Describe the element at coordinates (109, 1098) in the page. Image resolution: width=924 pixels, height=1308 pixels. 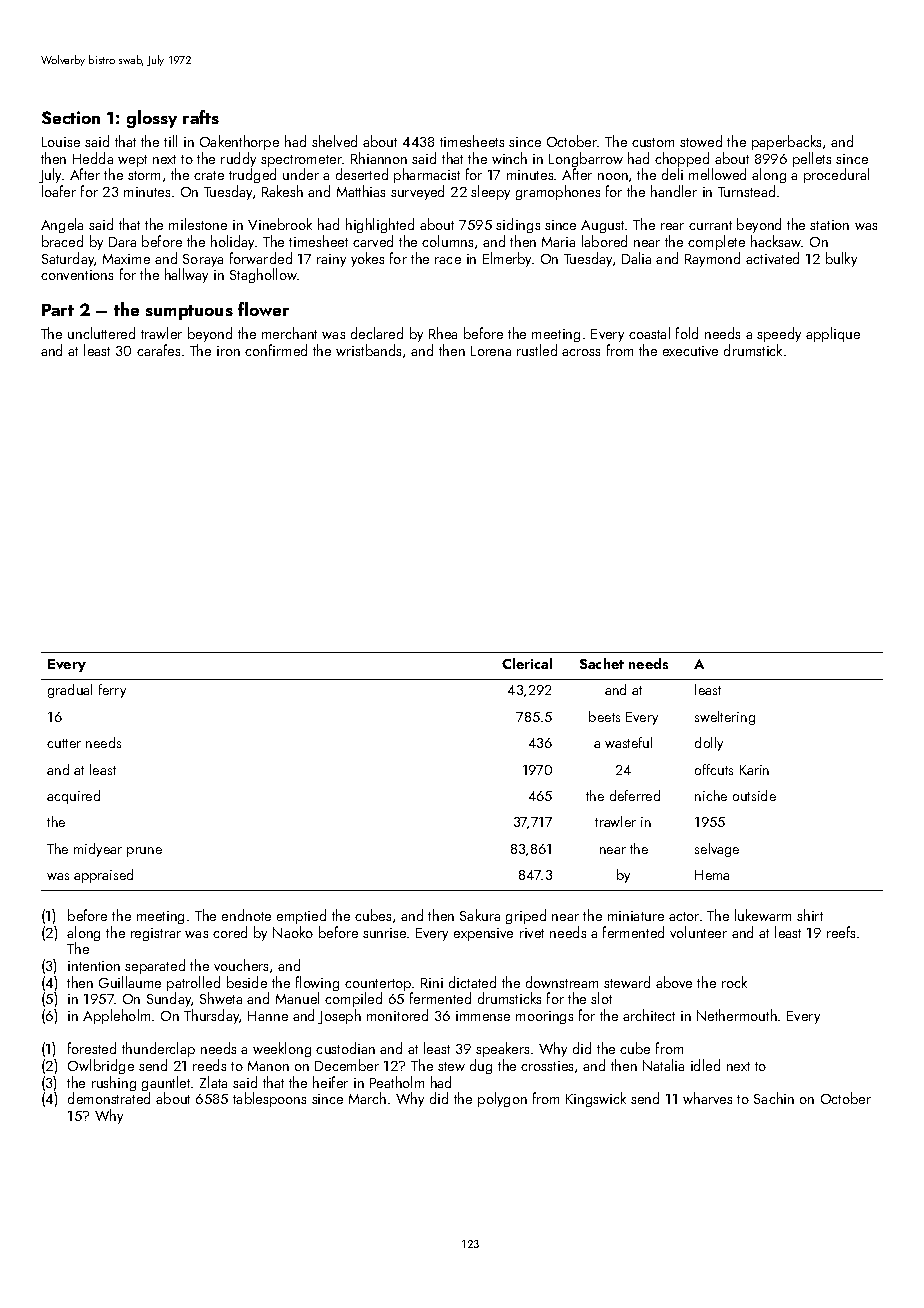
I see `demonstrated` at that location.
